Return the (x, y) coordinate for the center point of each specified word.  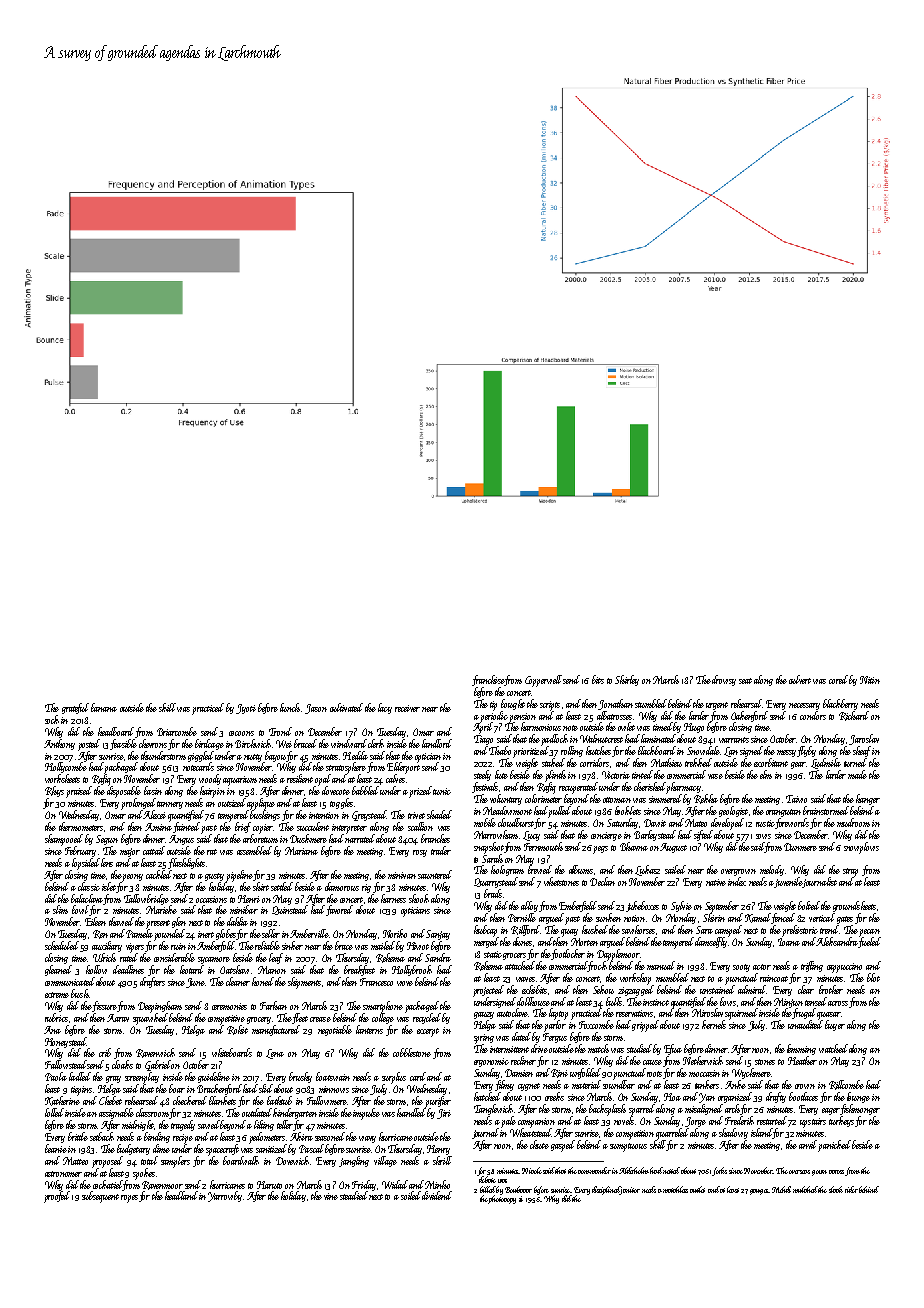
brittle (78, 1136)
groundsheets (854, 906)
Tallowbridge (146, 899)
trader (441, 850)
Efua (673, 1049)
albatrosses (614, 715)
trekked (698, 762)
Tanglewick (493, 1109)
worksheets (62, 778)
